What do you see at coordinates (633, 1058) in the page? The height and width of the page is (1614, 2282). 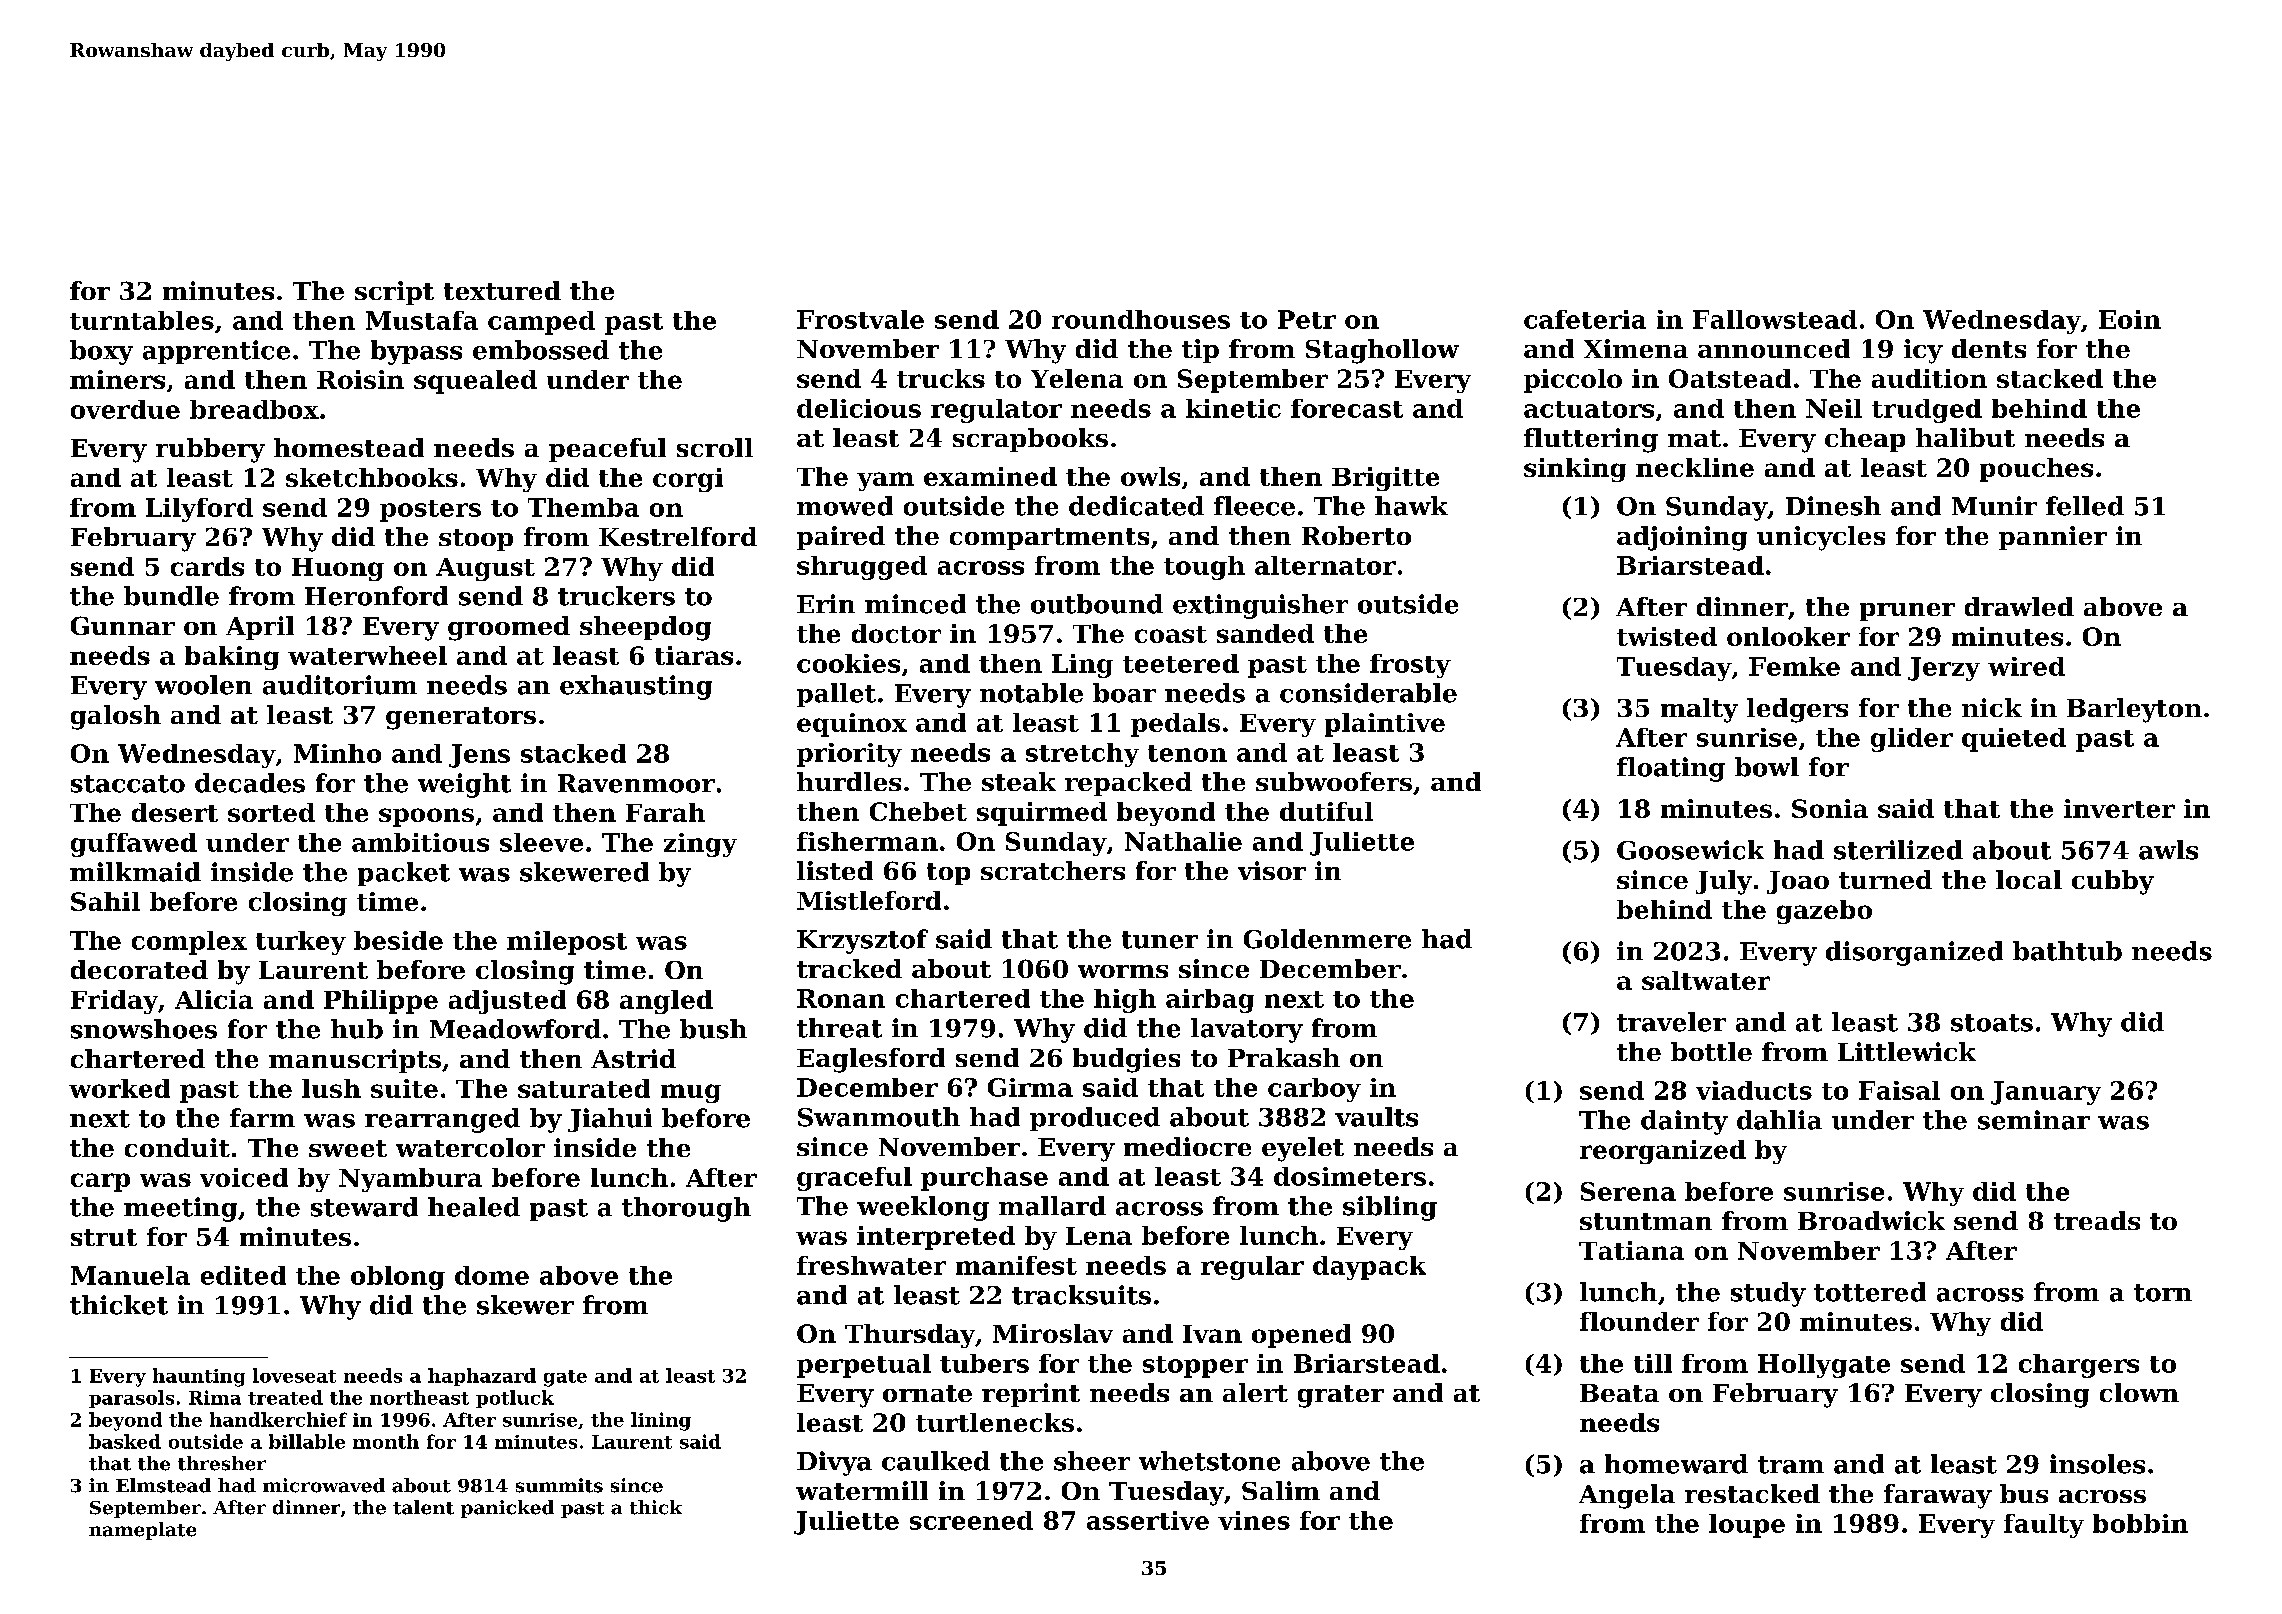 I see `Astrid` at bounding box center [633, 1058].
